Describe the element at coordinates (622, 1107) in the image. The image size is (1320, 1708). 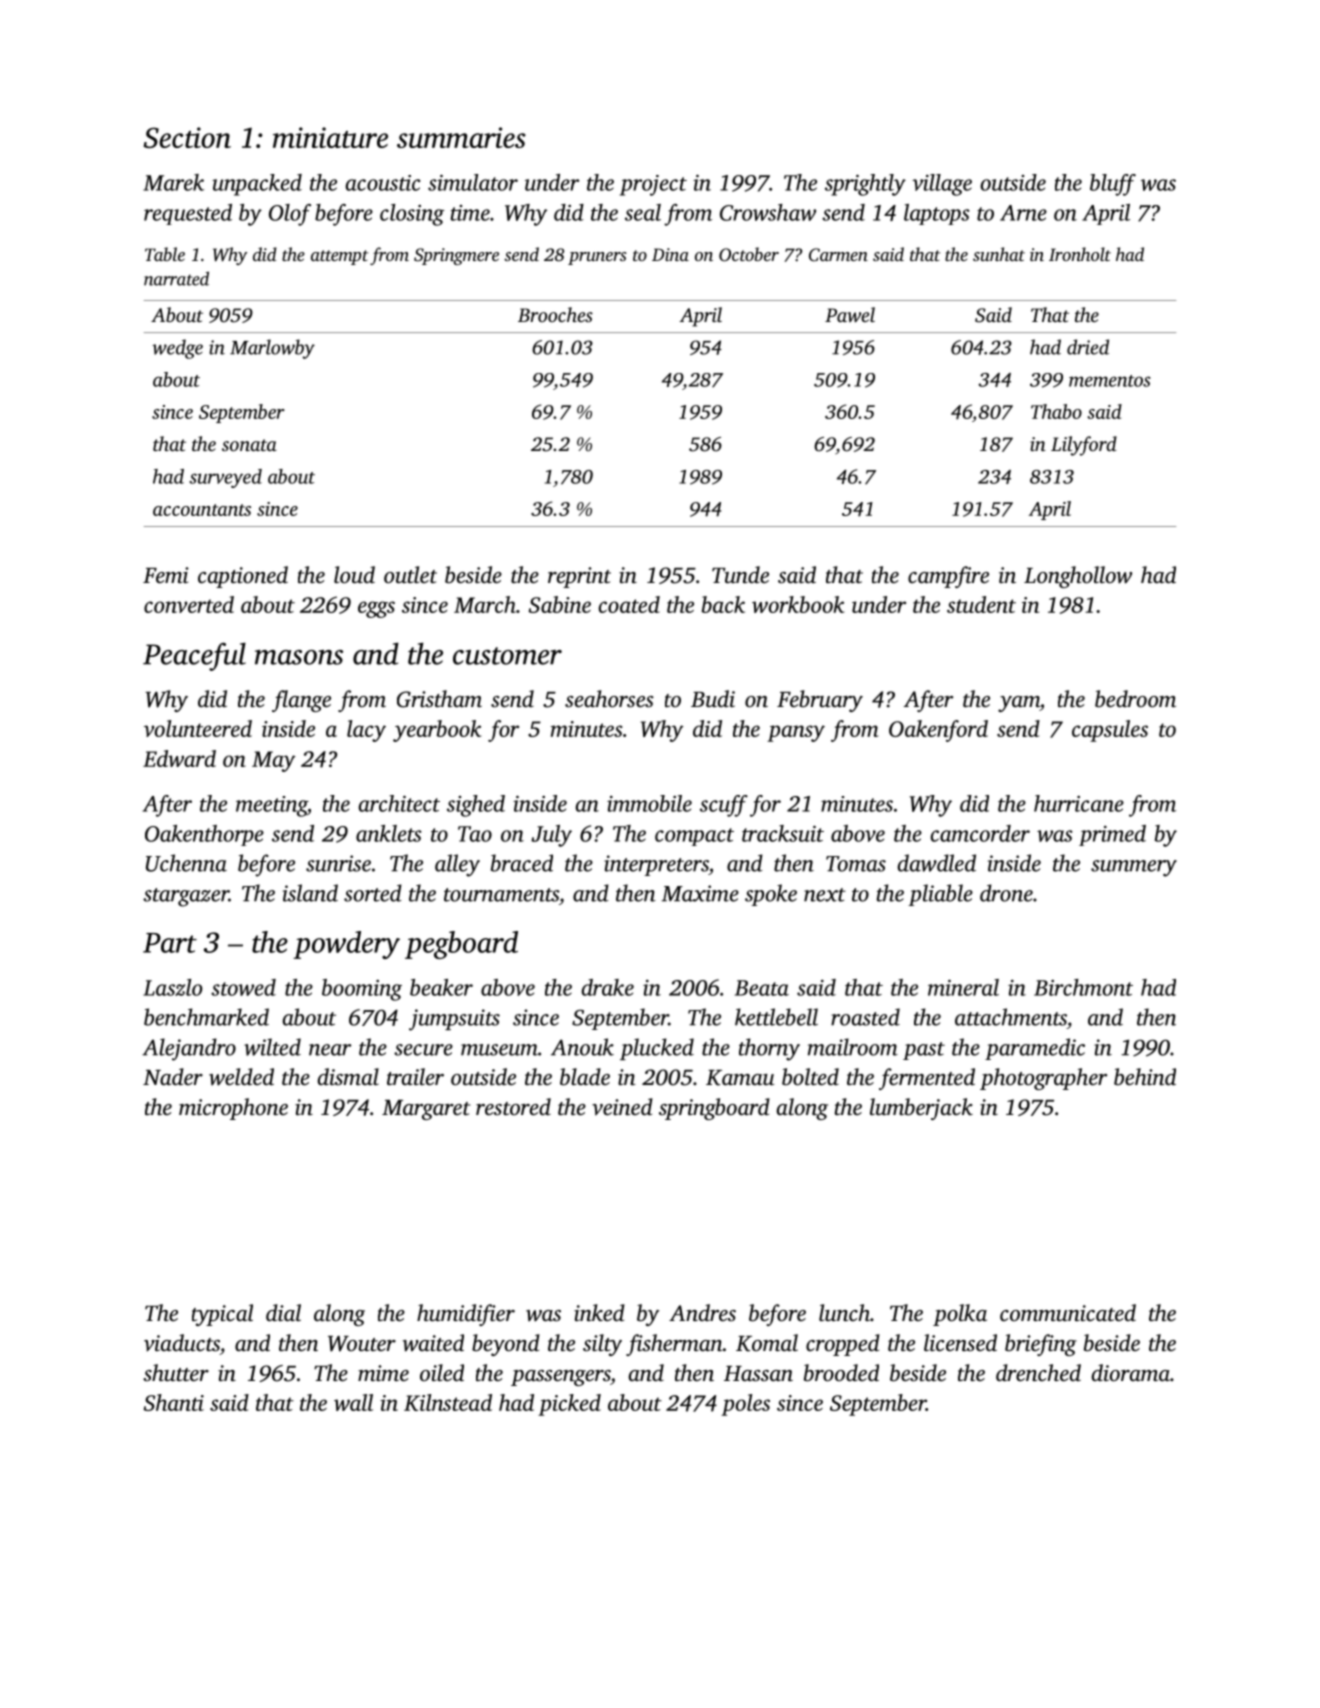
I see `veined` at that location.
